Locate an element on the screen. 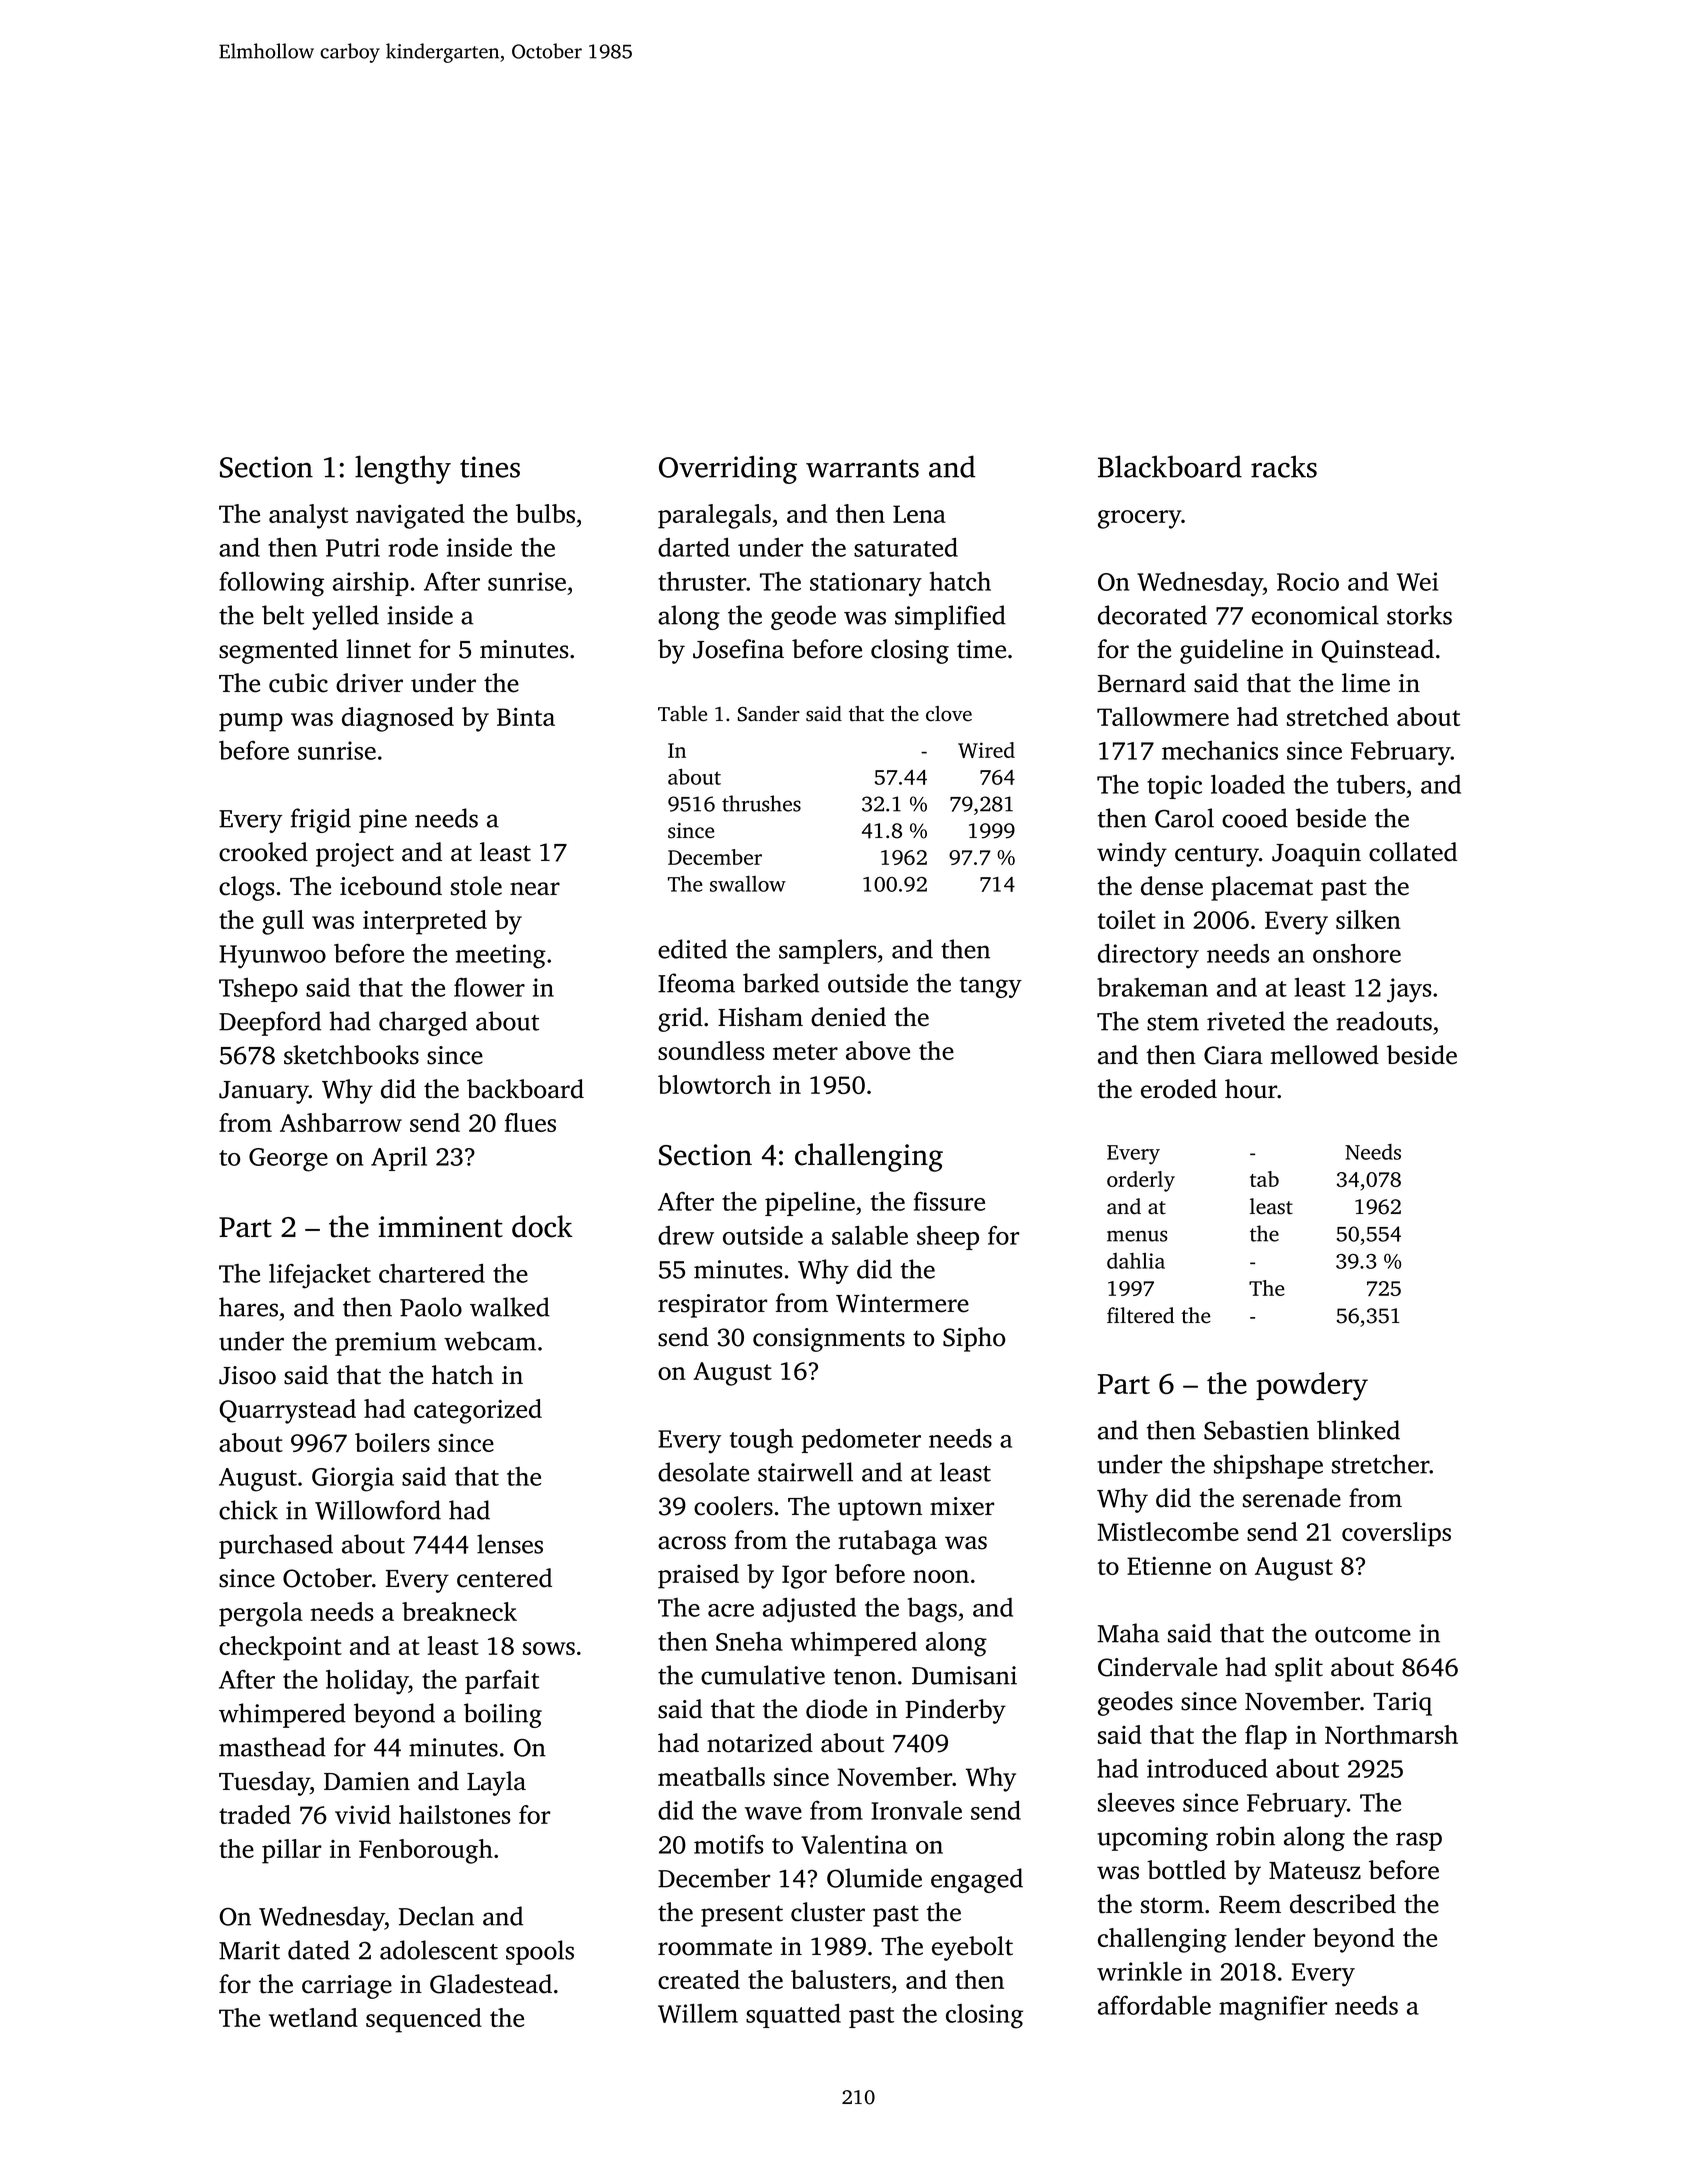  Ashbarrow is located at coordinates (341, 1122).
